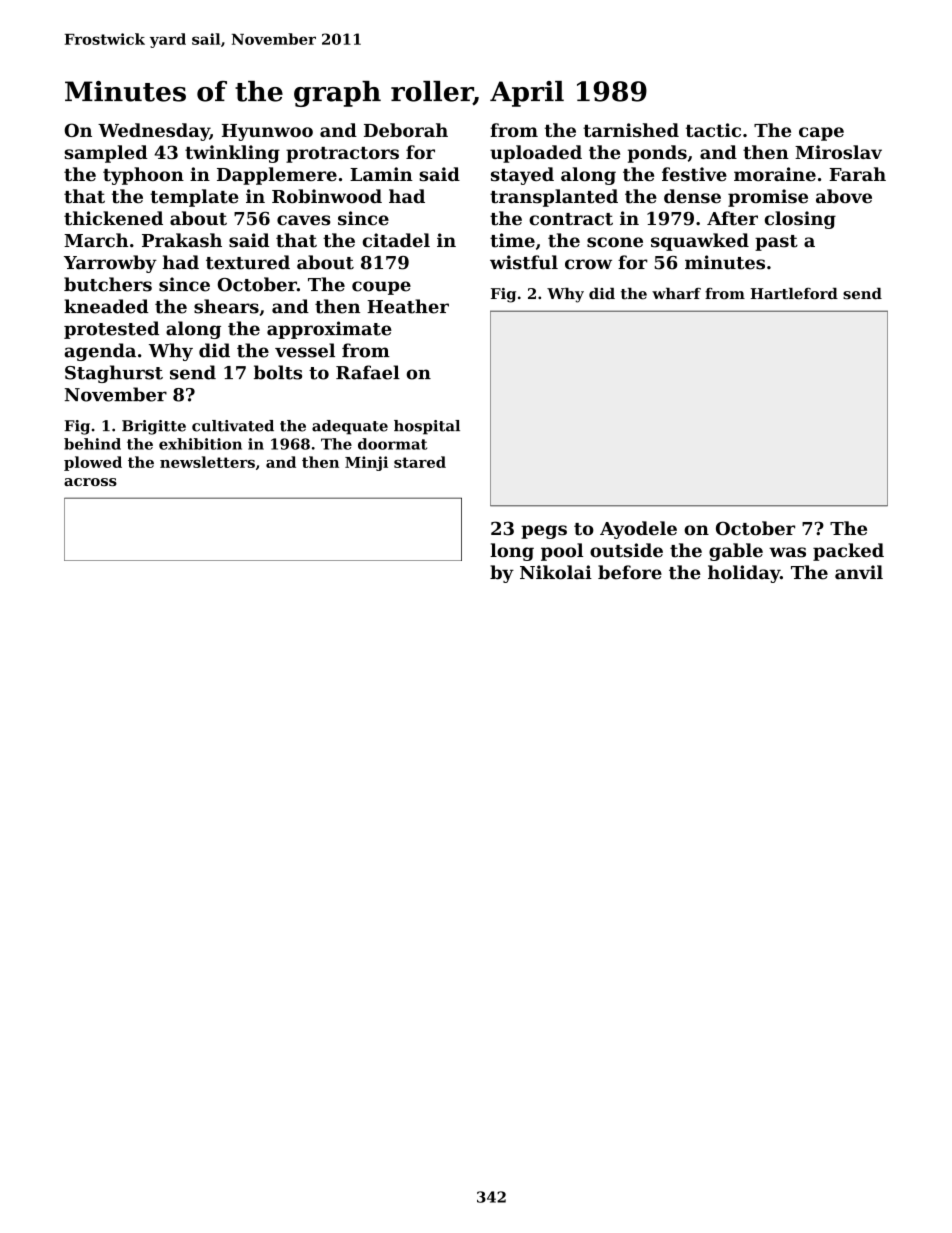  I want to click on Lamin, so click(381, 174).
